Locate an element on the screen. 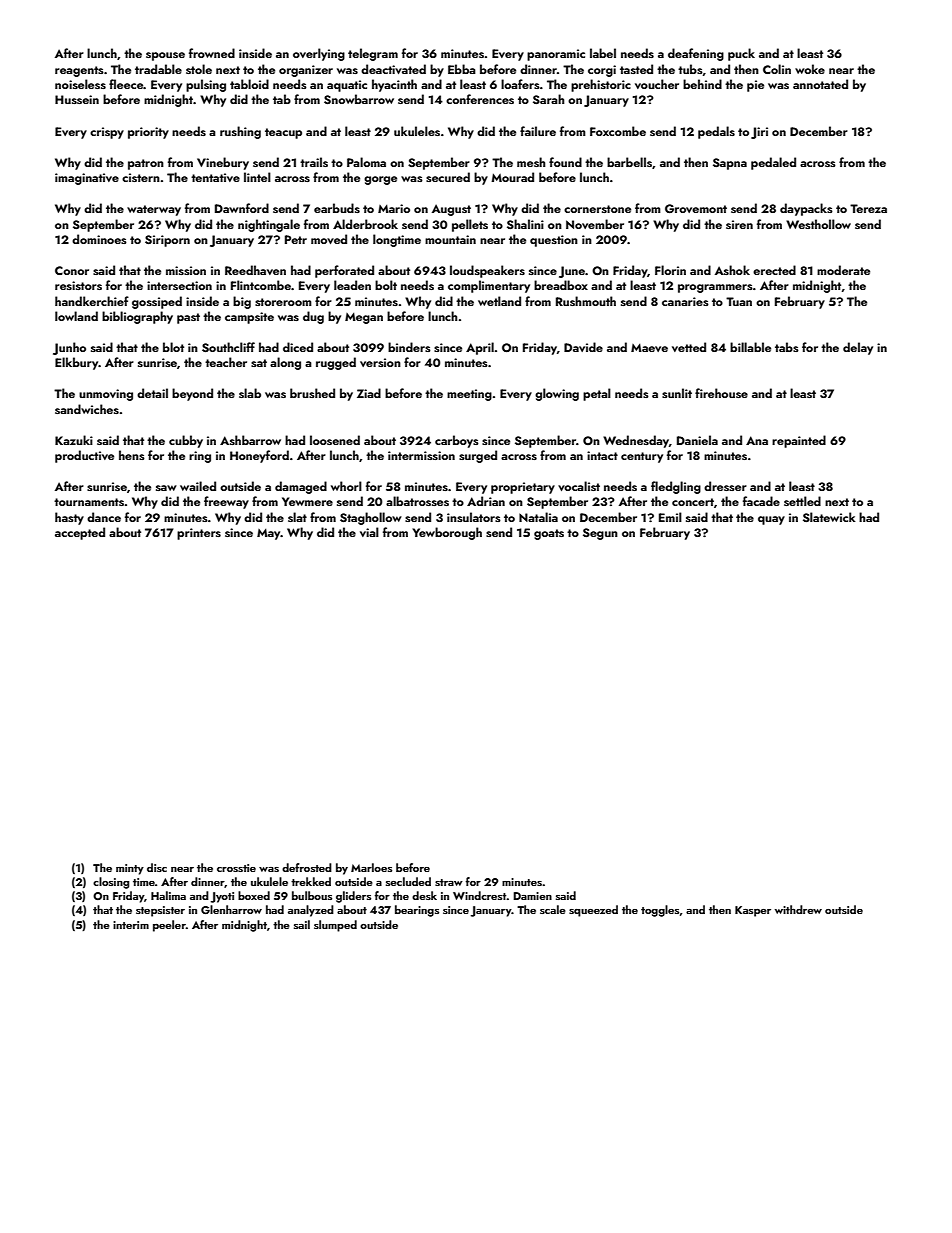 The image size is (952, 1233). peeler is located at coordinates (169, 926).
